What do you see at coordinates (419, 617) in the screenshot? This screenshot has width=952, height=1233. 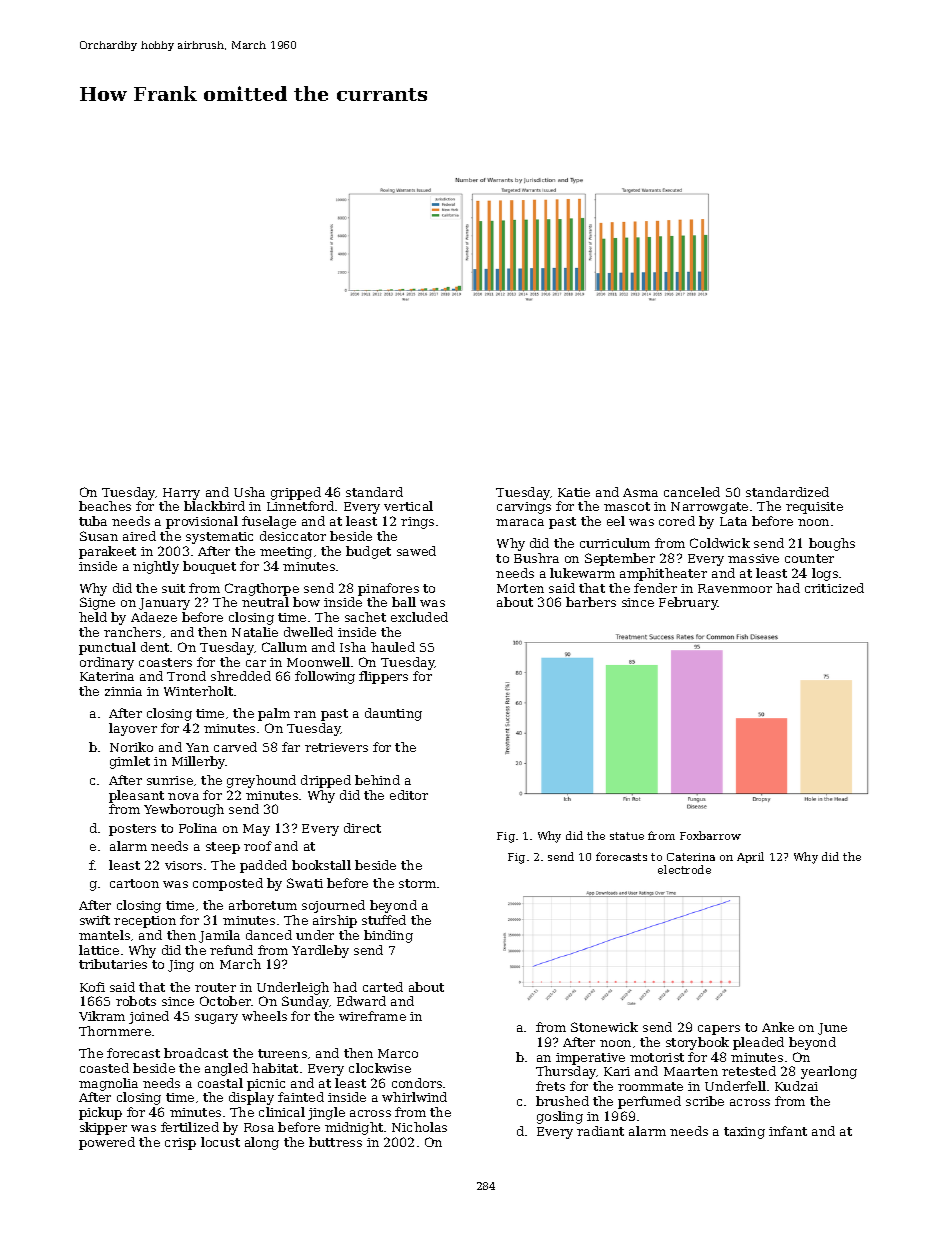 I see `excluded` at bounding box center [419, 617].
